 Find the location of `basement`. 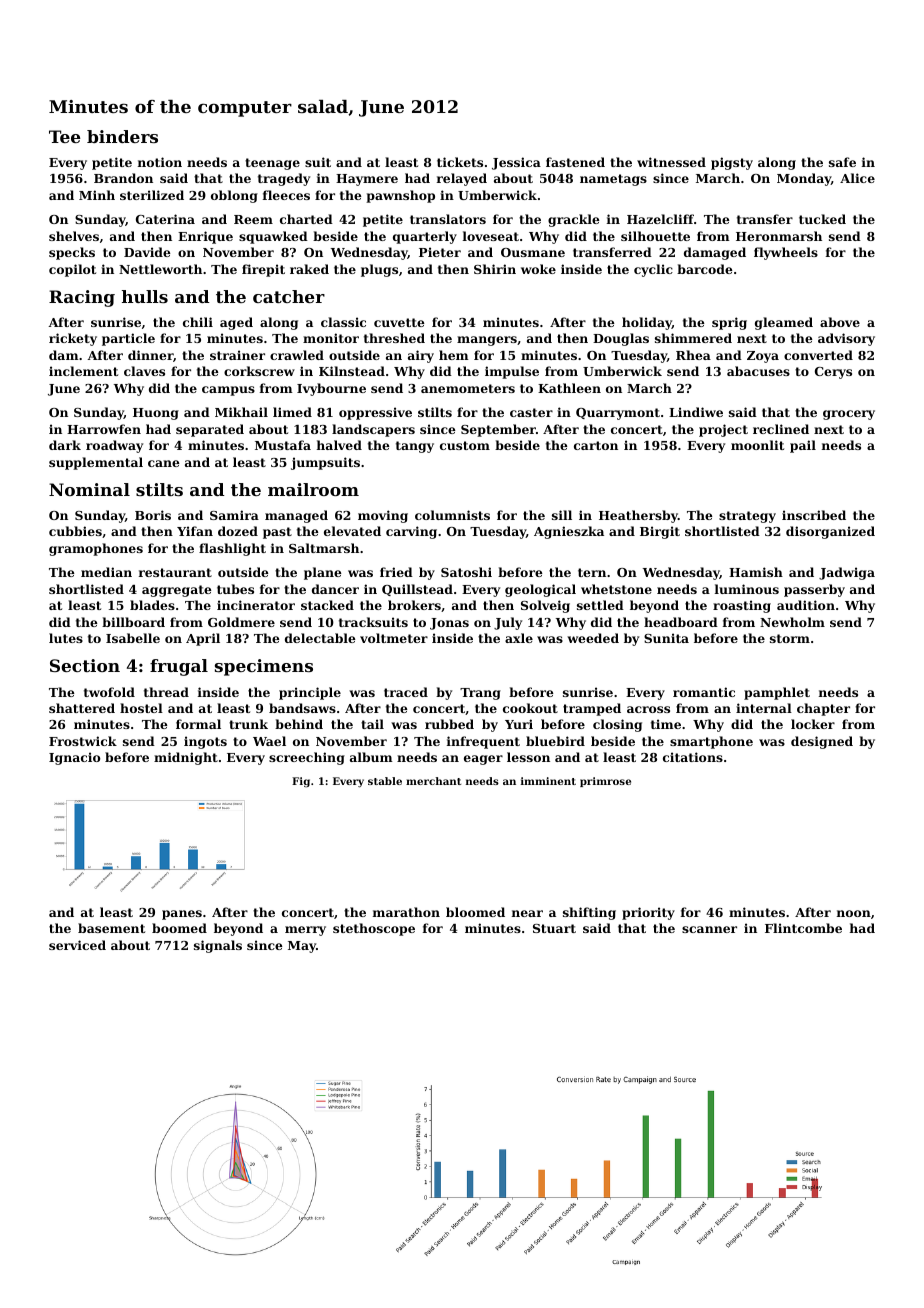

basement is located at coordinates (111, 928).
